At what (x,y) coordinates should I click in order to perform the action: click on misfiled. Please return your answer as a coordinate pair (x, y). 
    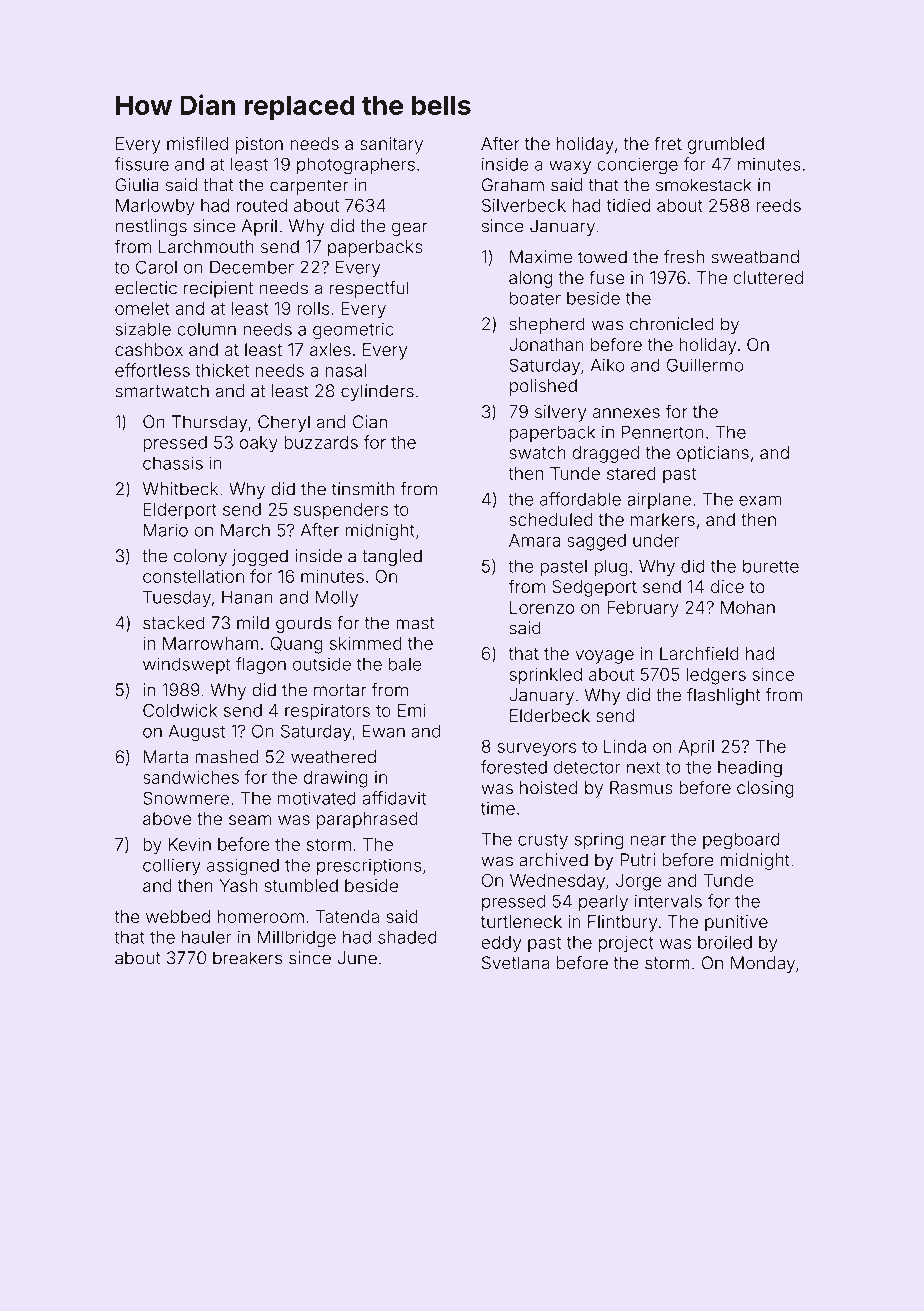
    Looking at the image, I should click on (197, 143).
